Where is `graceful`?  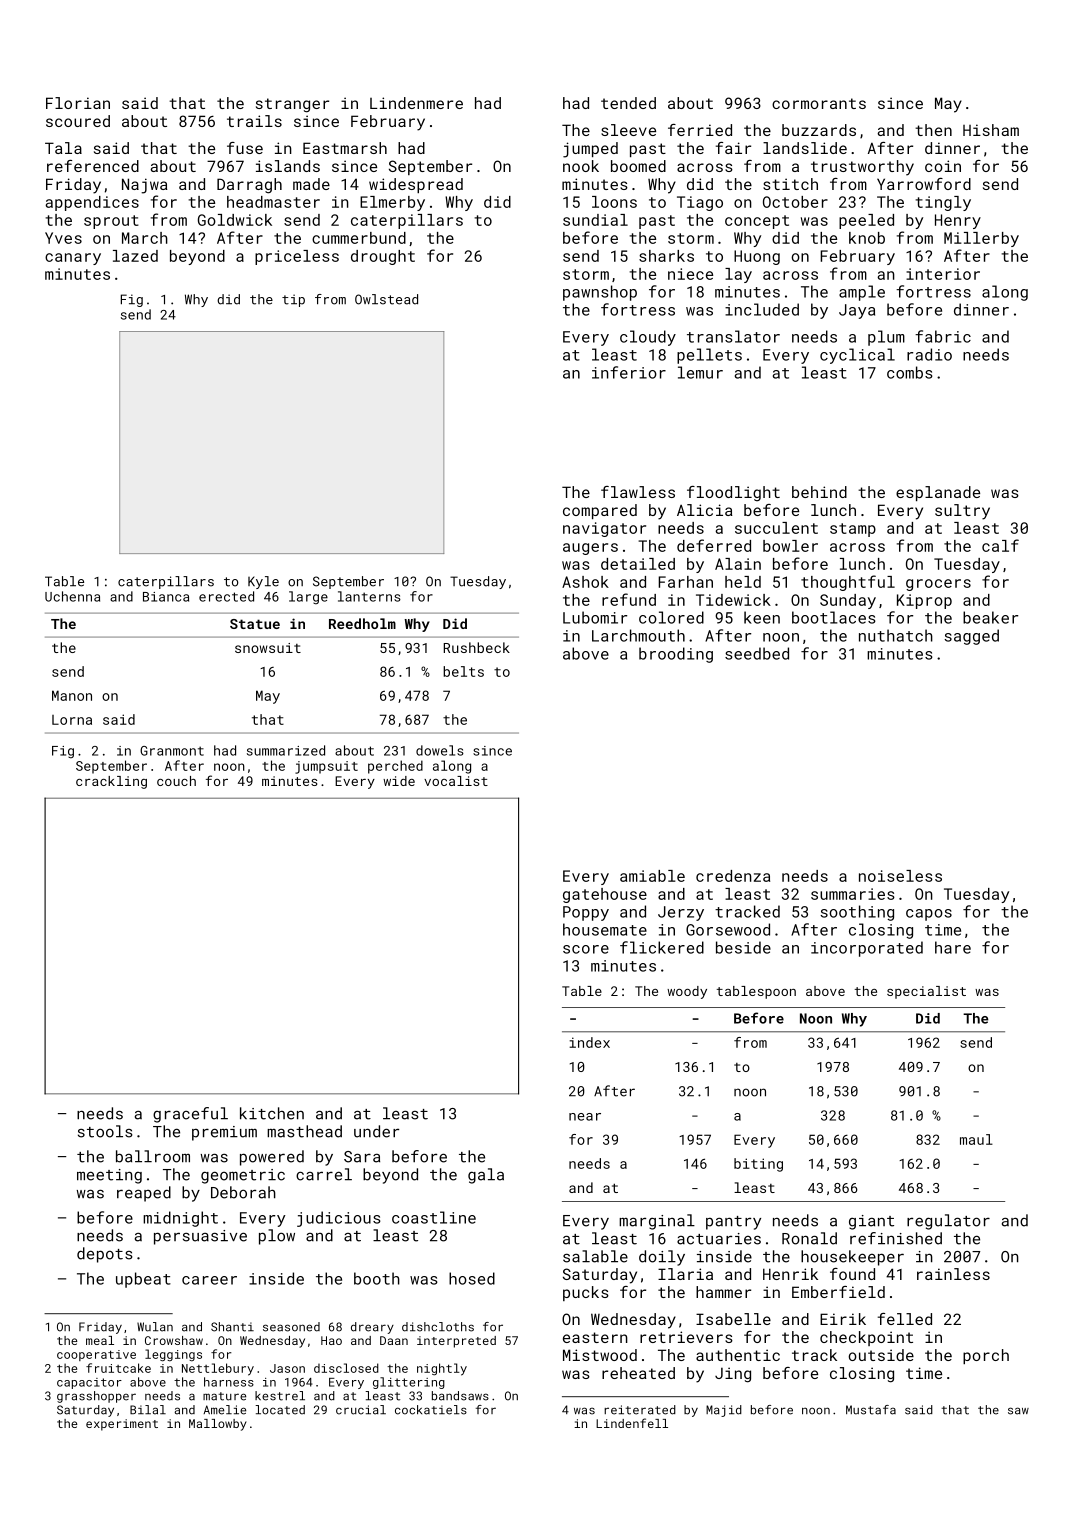 graceful is located at coordinates (190, 1115).
